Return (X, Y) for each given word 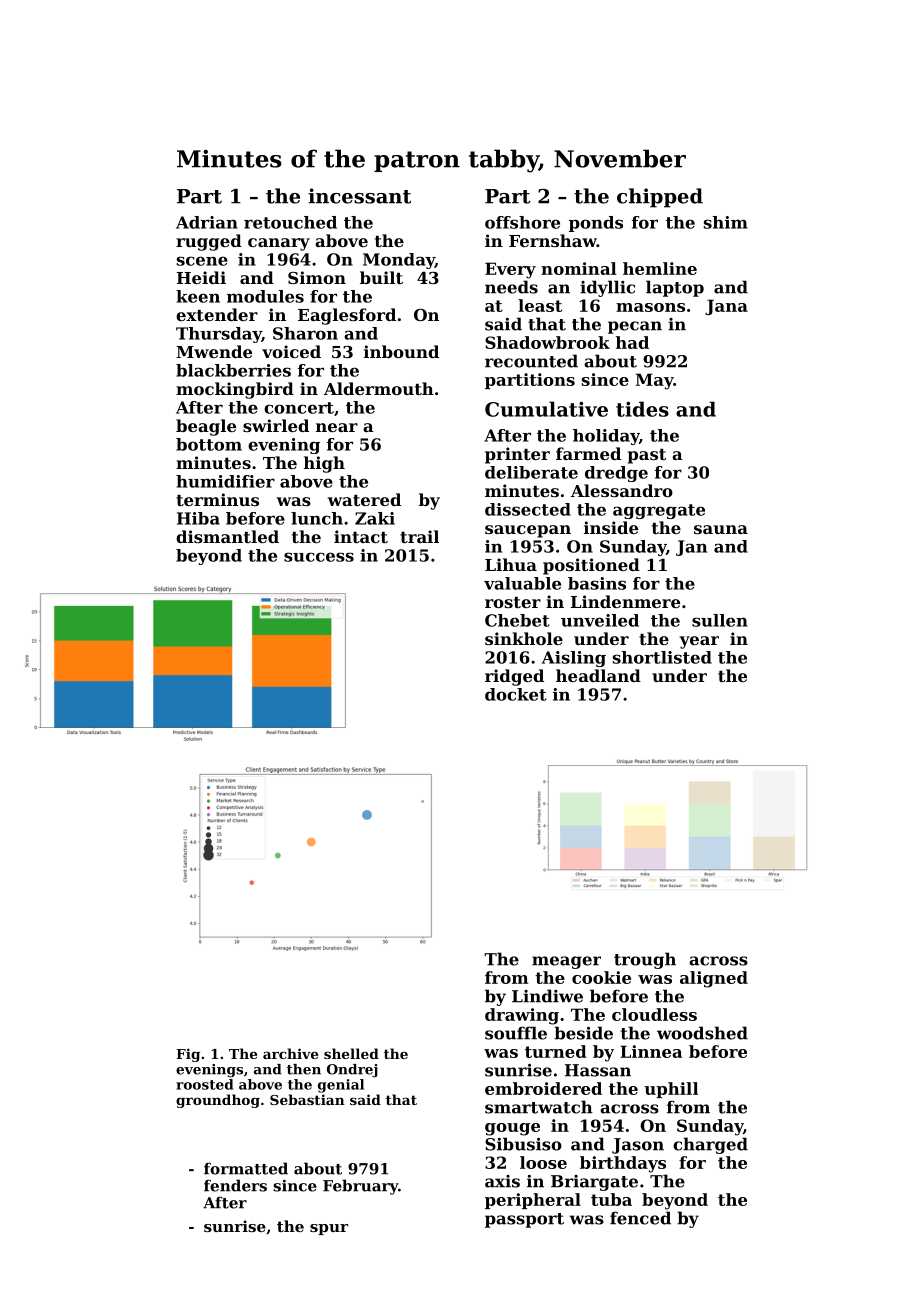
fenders (235, 1185)
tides (642, 409)
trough (645, 960)
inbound (401, 351)
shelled (351, 1053)
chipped (660, 198)
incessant (359, 196)
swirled (276, 425)
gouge (512, 1129)
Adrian (207, 222)
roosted (205, 1084)
